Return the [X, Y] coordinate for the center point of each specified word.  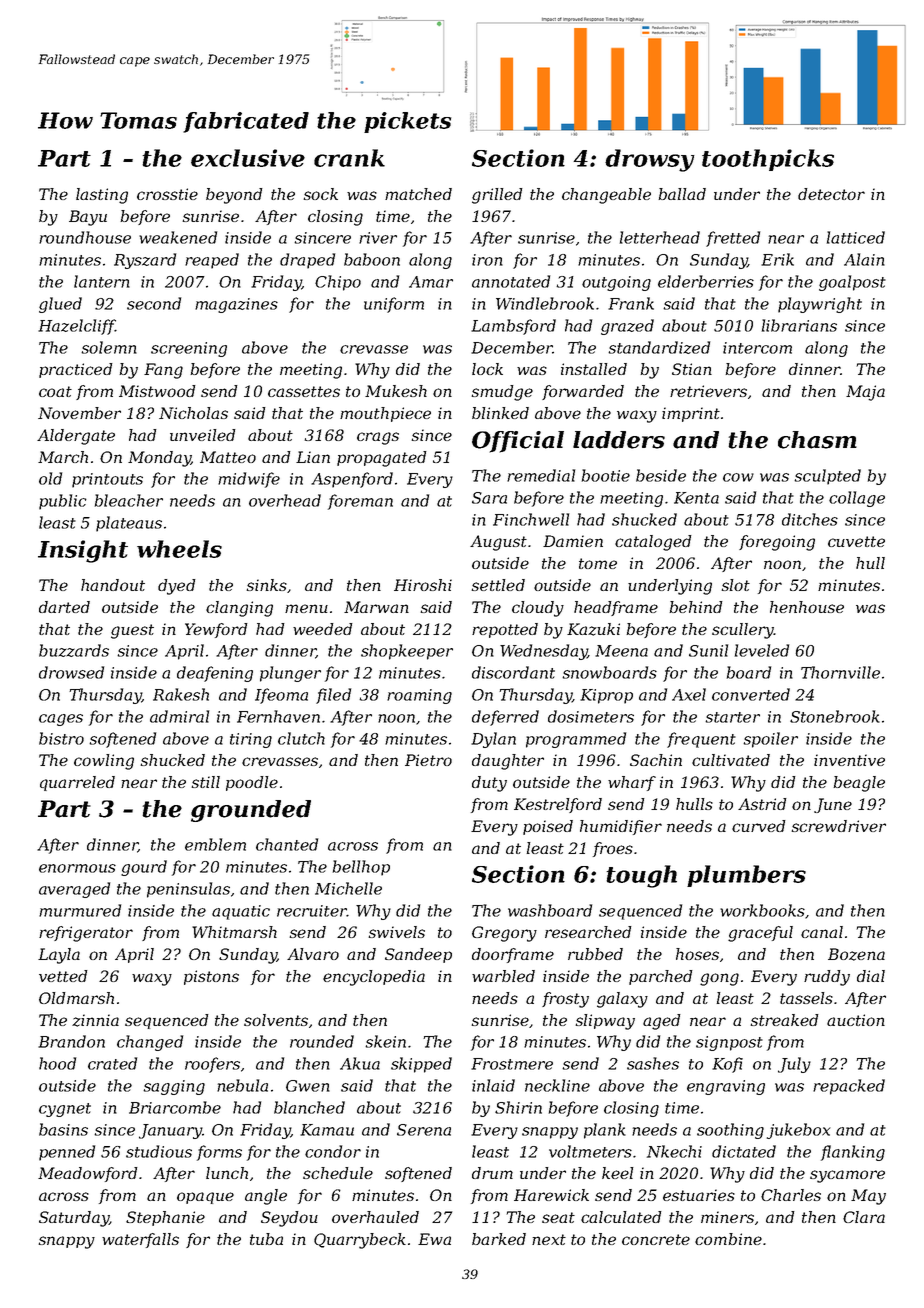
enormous [77, 868]
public [63, 502]
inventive [849, 760]
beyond [234, 196]
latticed [856, 237]
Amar [431, 282]
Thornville [840, 672]
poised [548, 827]
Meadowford [88, 1174]
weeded [323, 629]
